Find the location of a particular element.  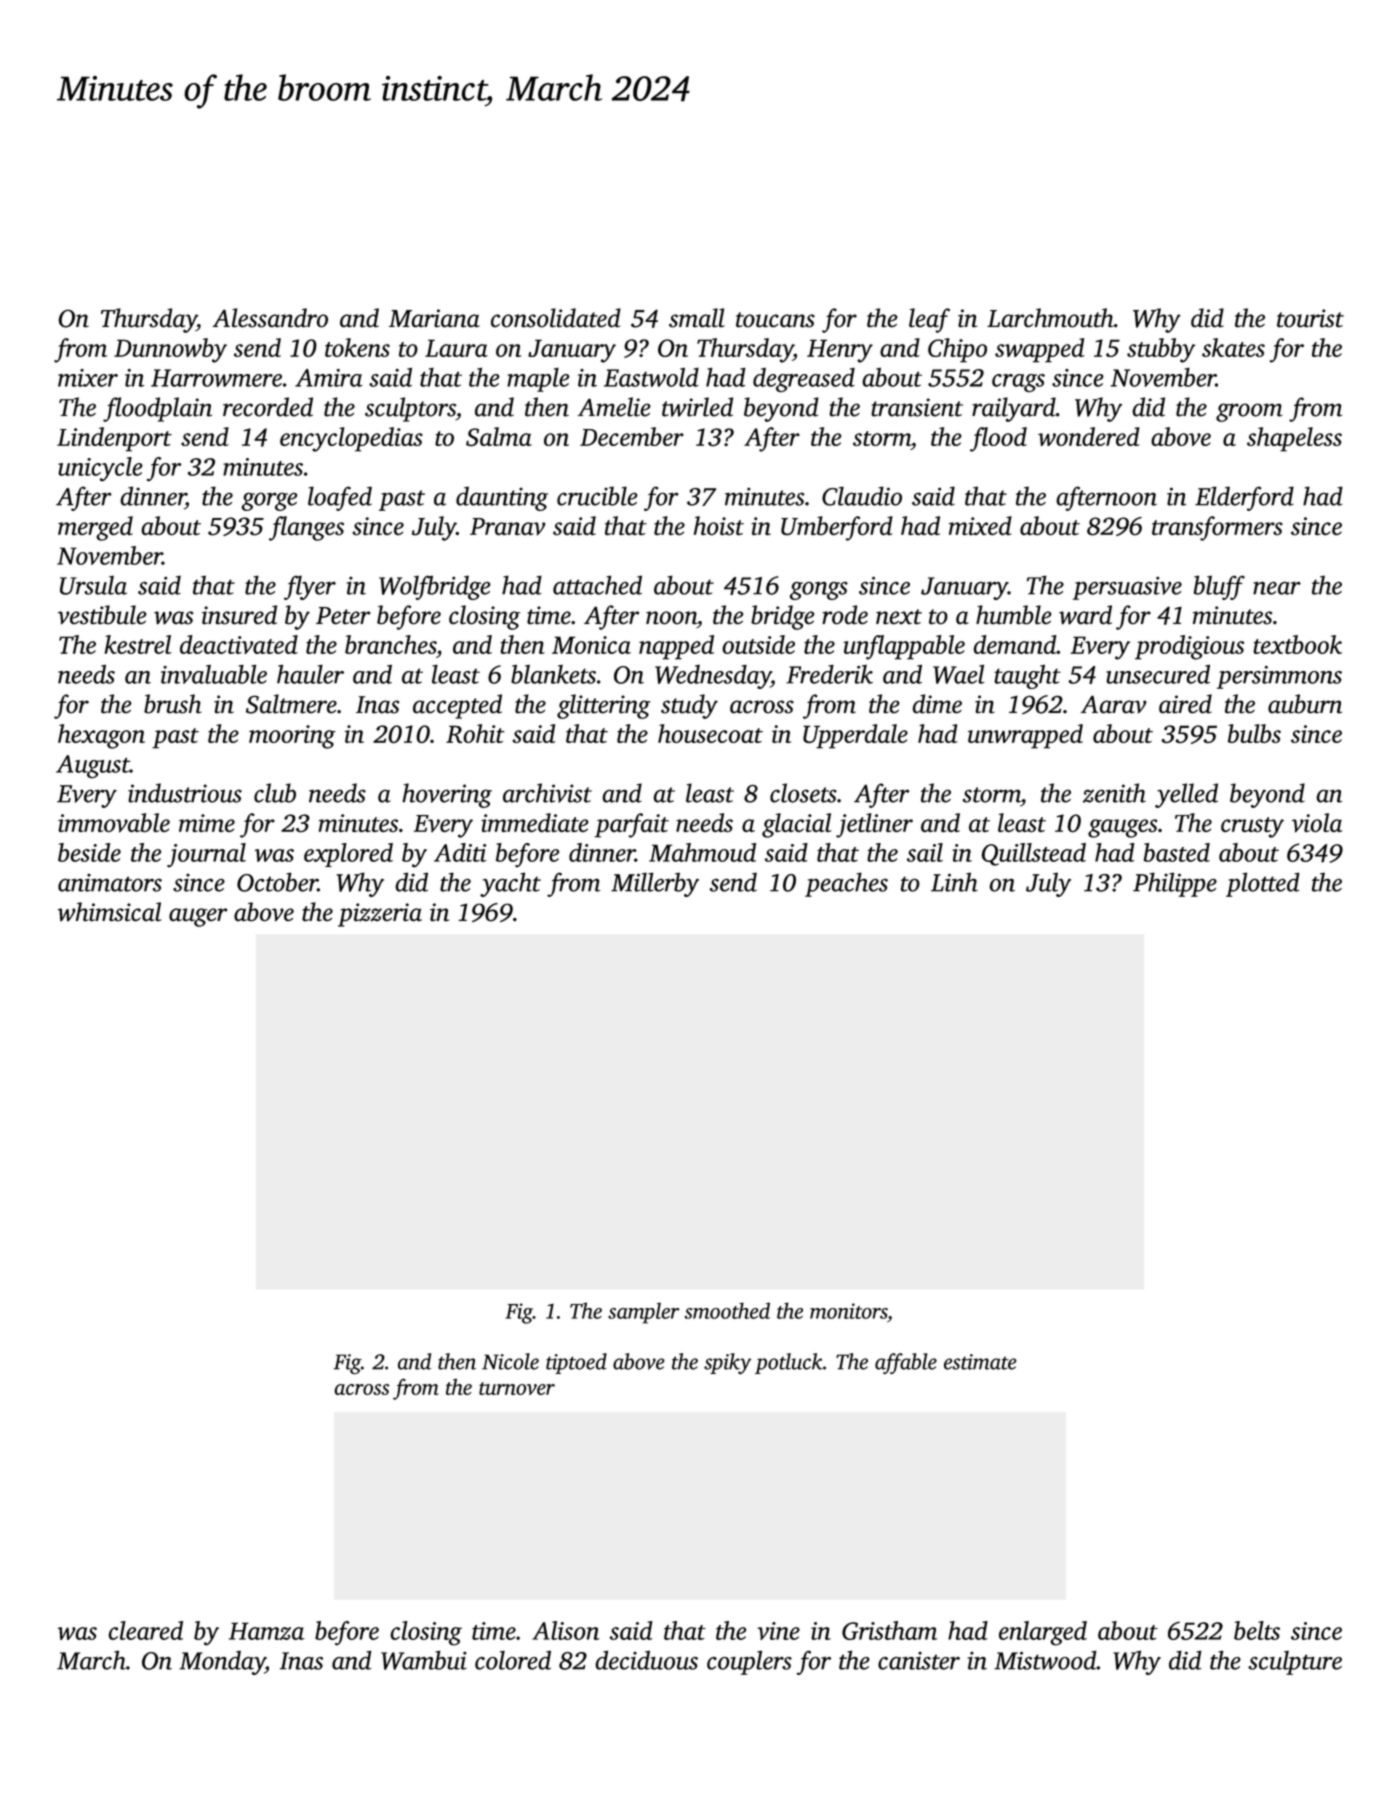

Nicole is located at coordinates (510, 1361).
